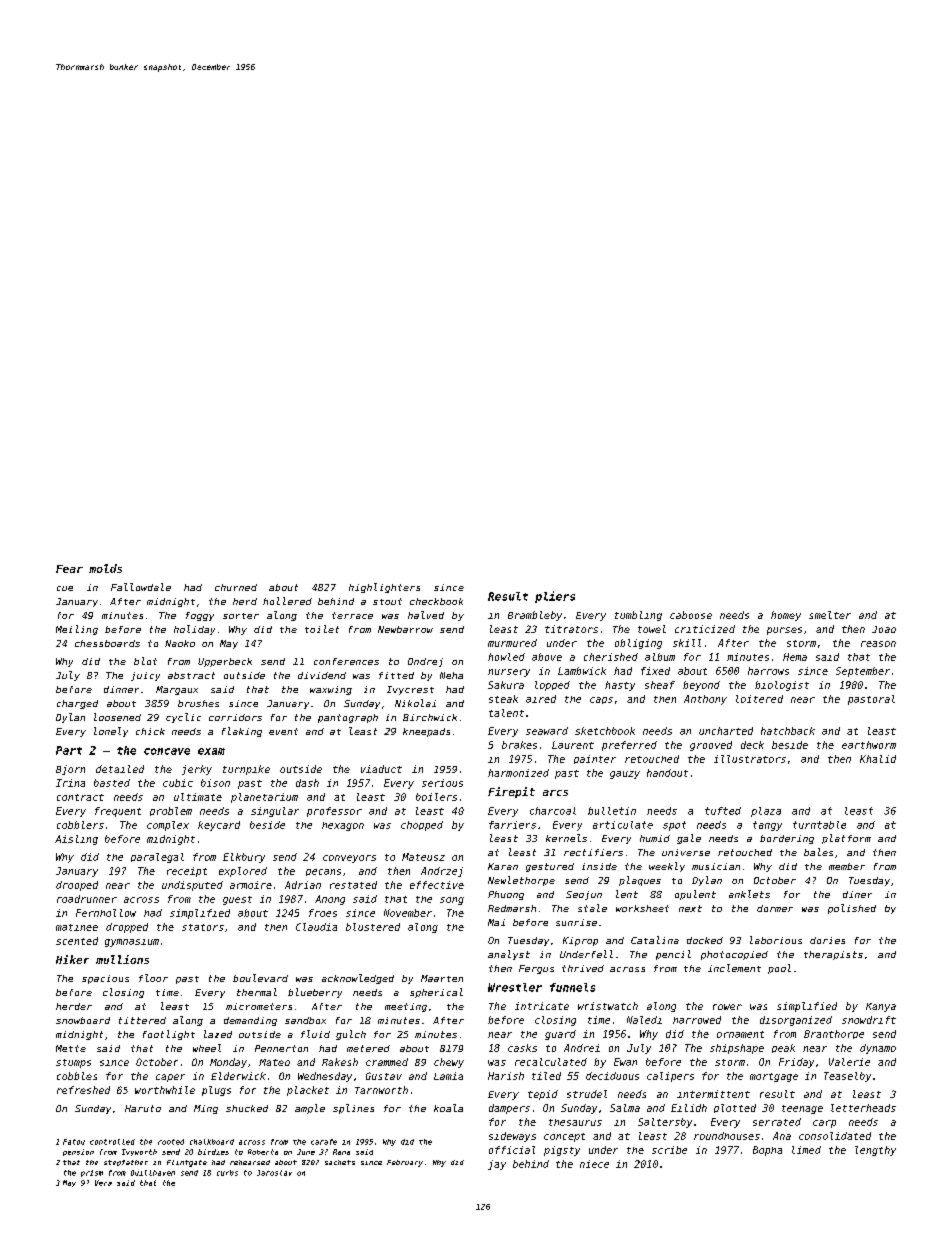 Image resolution: width=952 pixels, height=1233 pixels. What do you see at coordinates (786, 616) in the page?
I see `homey` at bounding box center [786, 616].
